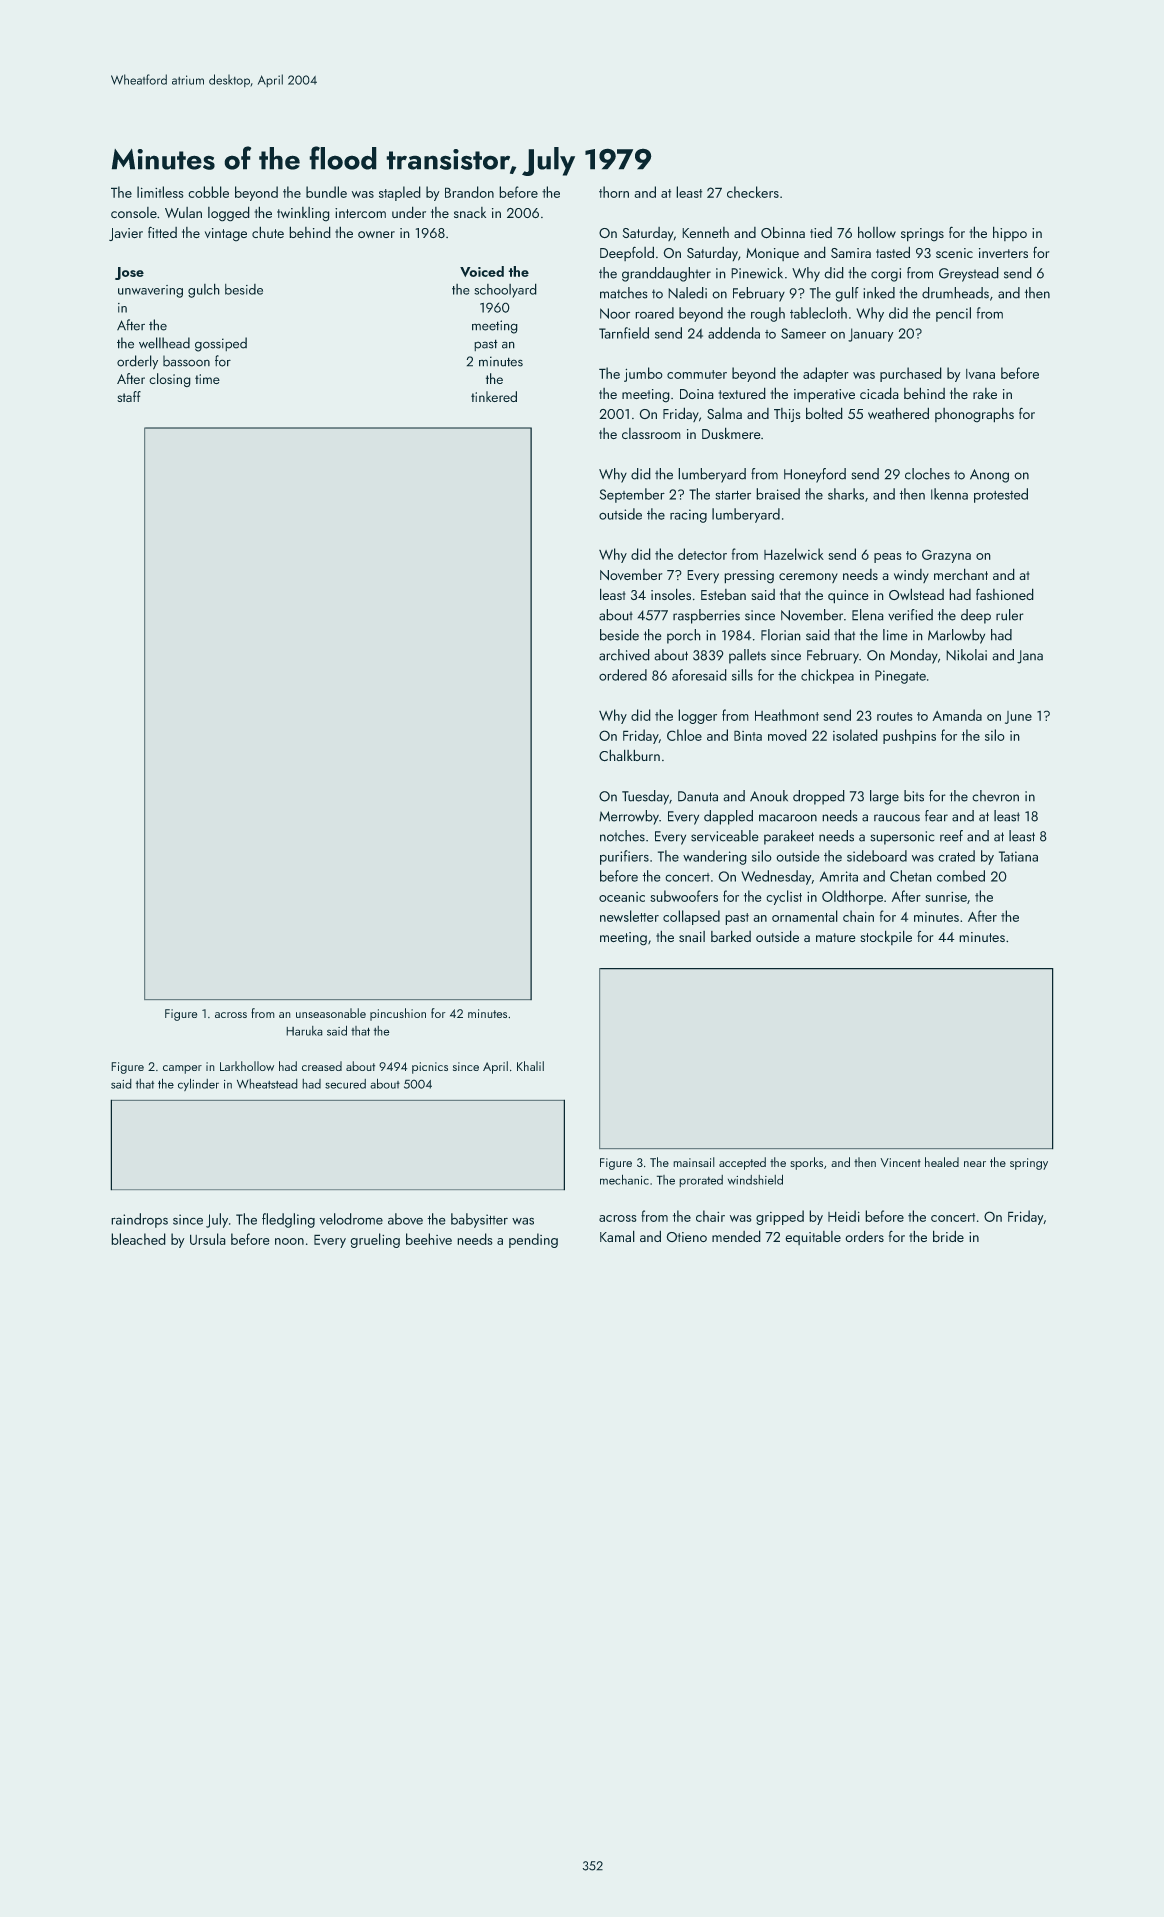  What do you see at coordinates (160, 192) in the screenshot?
I see `limitless` at bounding box center [160, 192].
